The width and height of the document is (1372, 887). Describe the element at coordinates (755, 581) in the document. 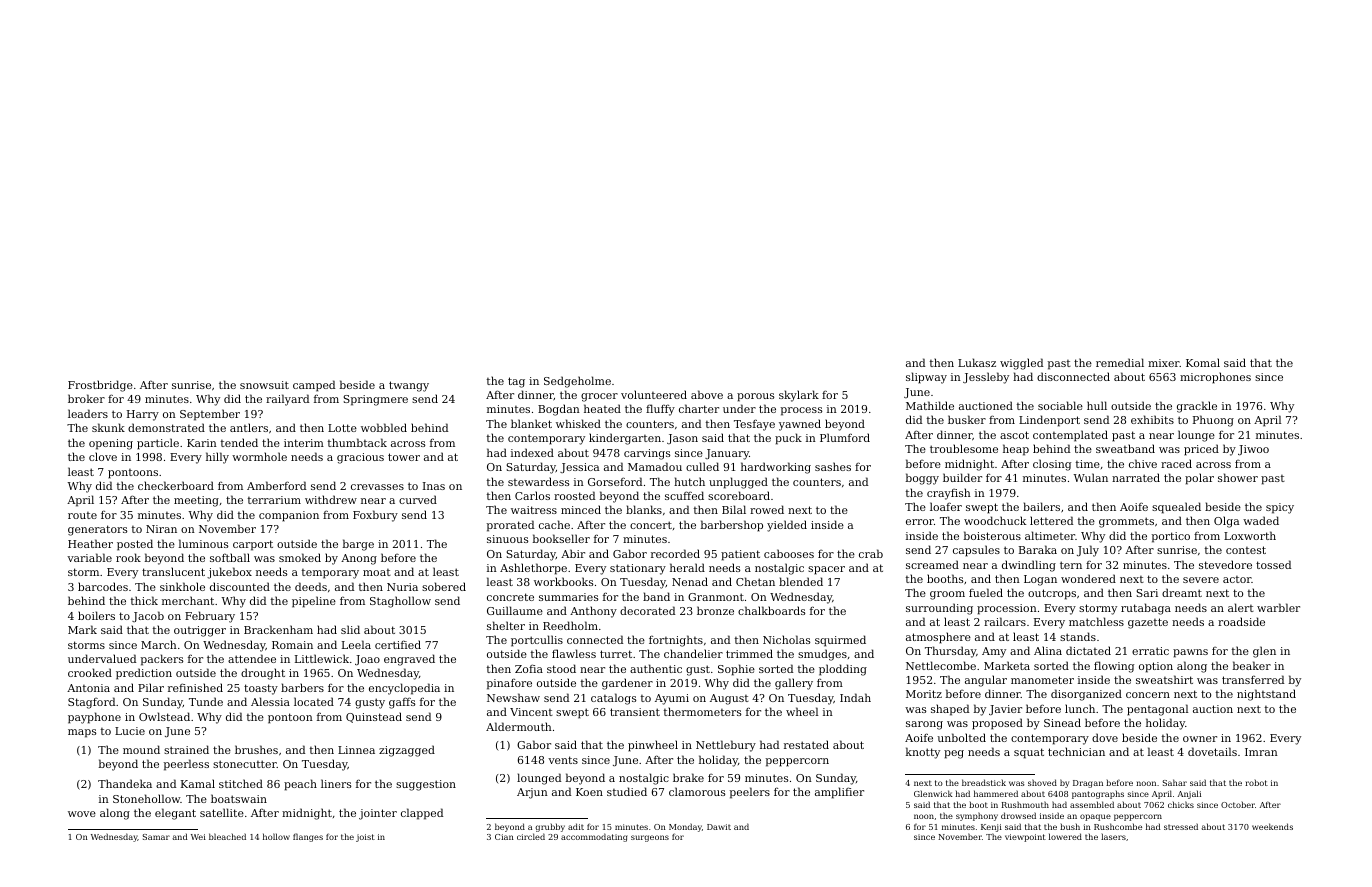

I see `Chetan` at that location.
